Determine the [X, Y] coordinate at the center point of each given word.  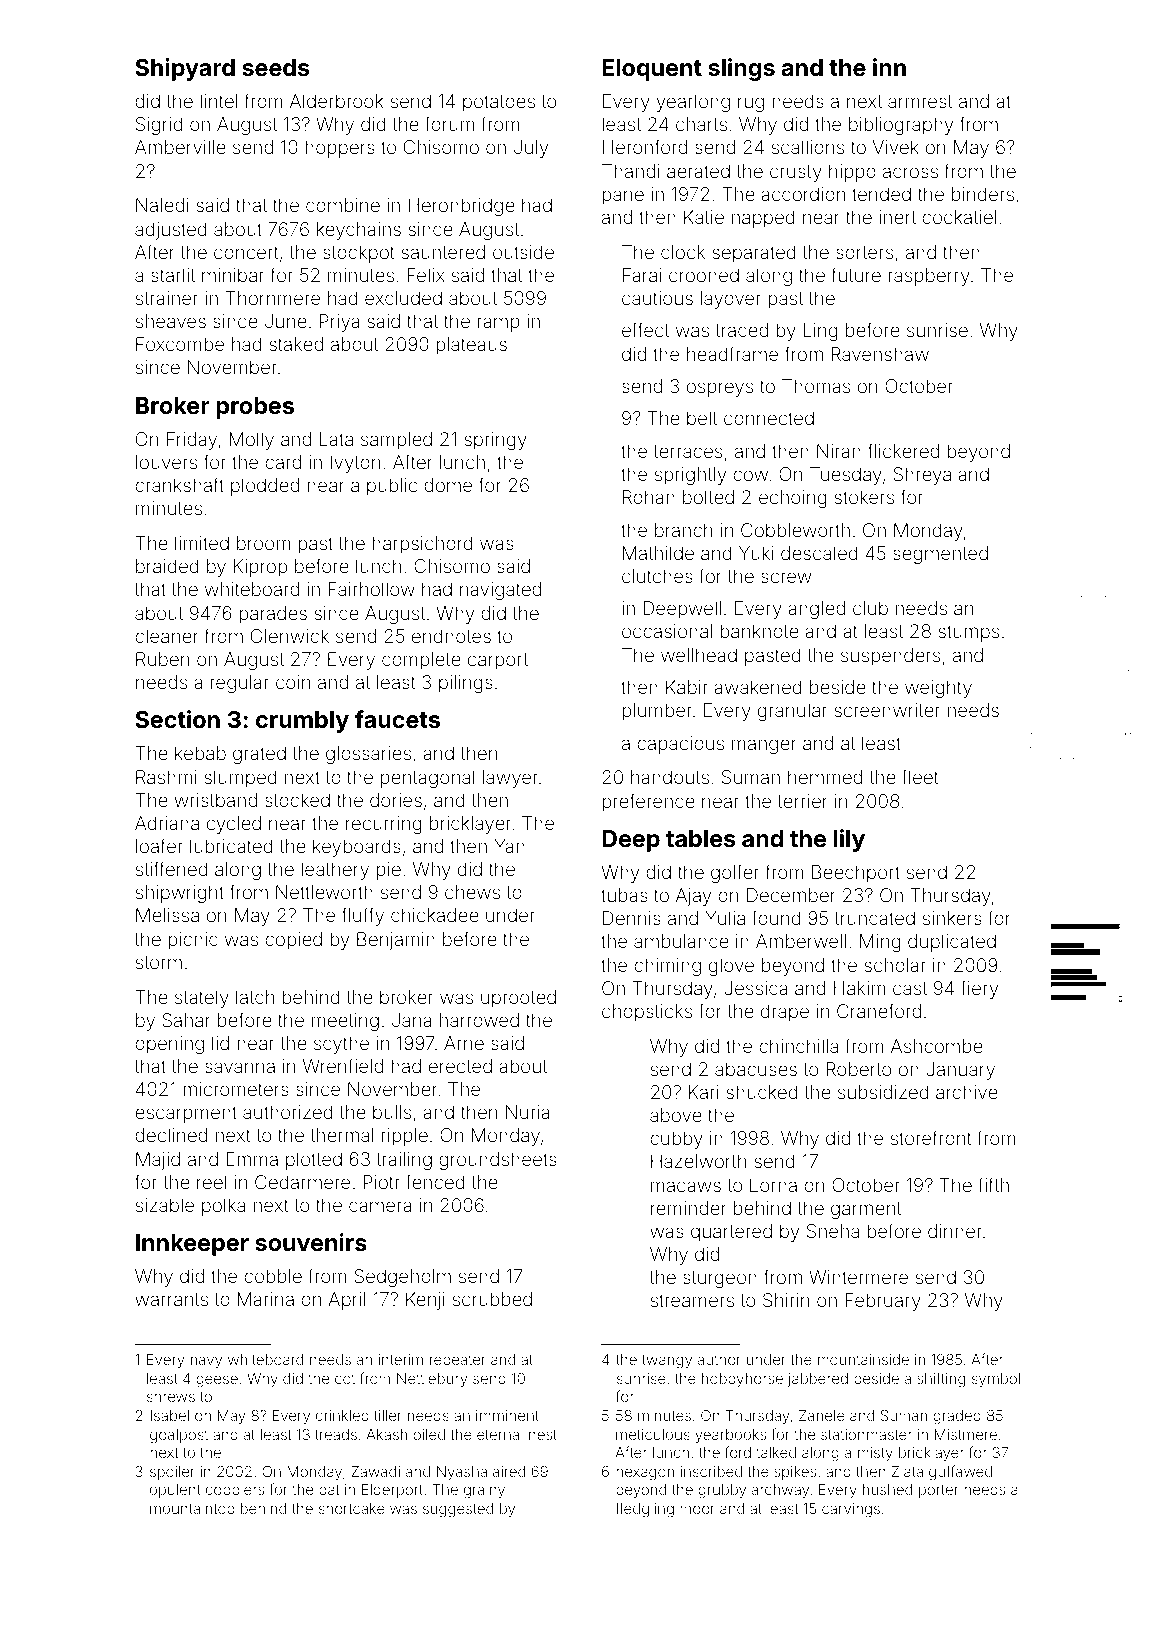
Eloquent [652, 70]
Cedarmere [302, 1182]
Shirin [786, 1300]
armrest [920, 101]
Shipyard [185, 69]
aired [509, 1471]
